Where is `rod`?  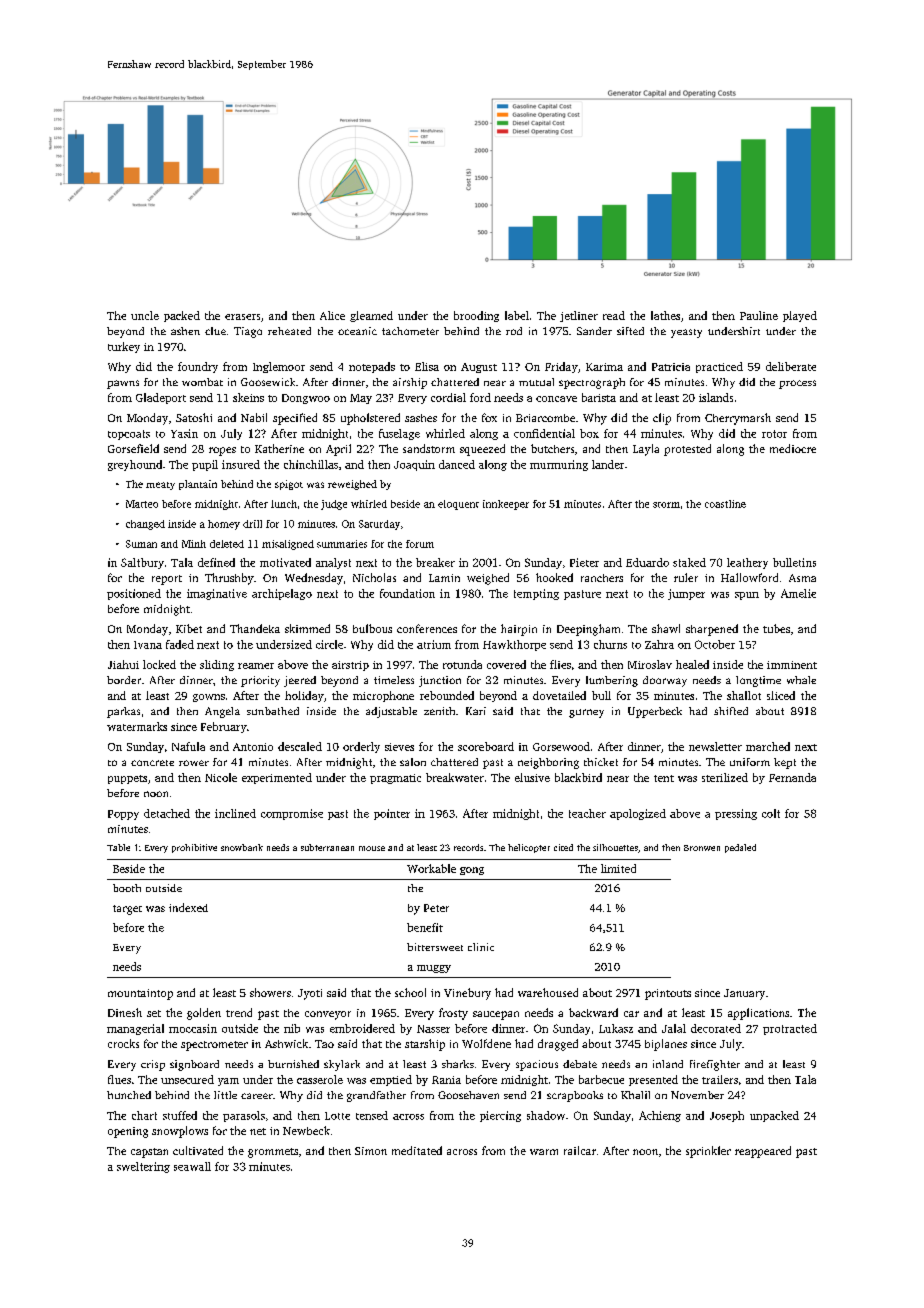
rod is located at coordinates (514, 331).
